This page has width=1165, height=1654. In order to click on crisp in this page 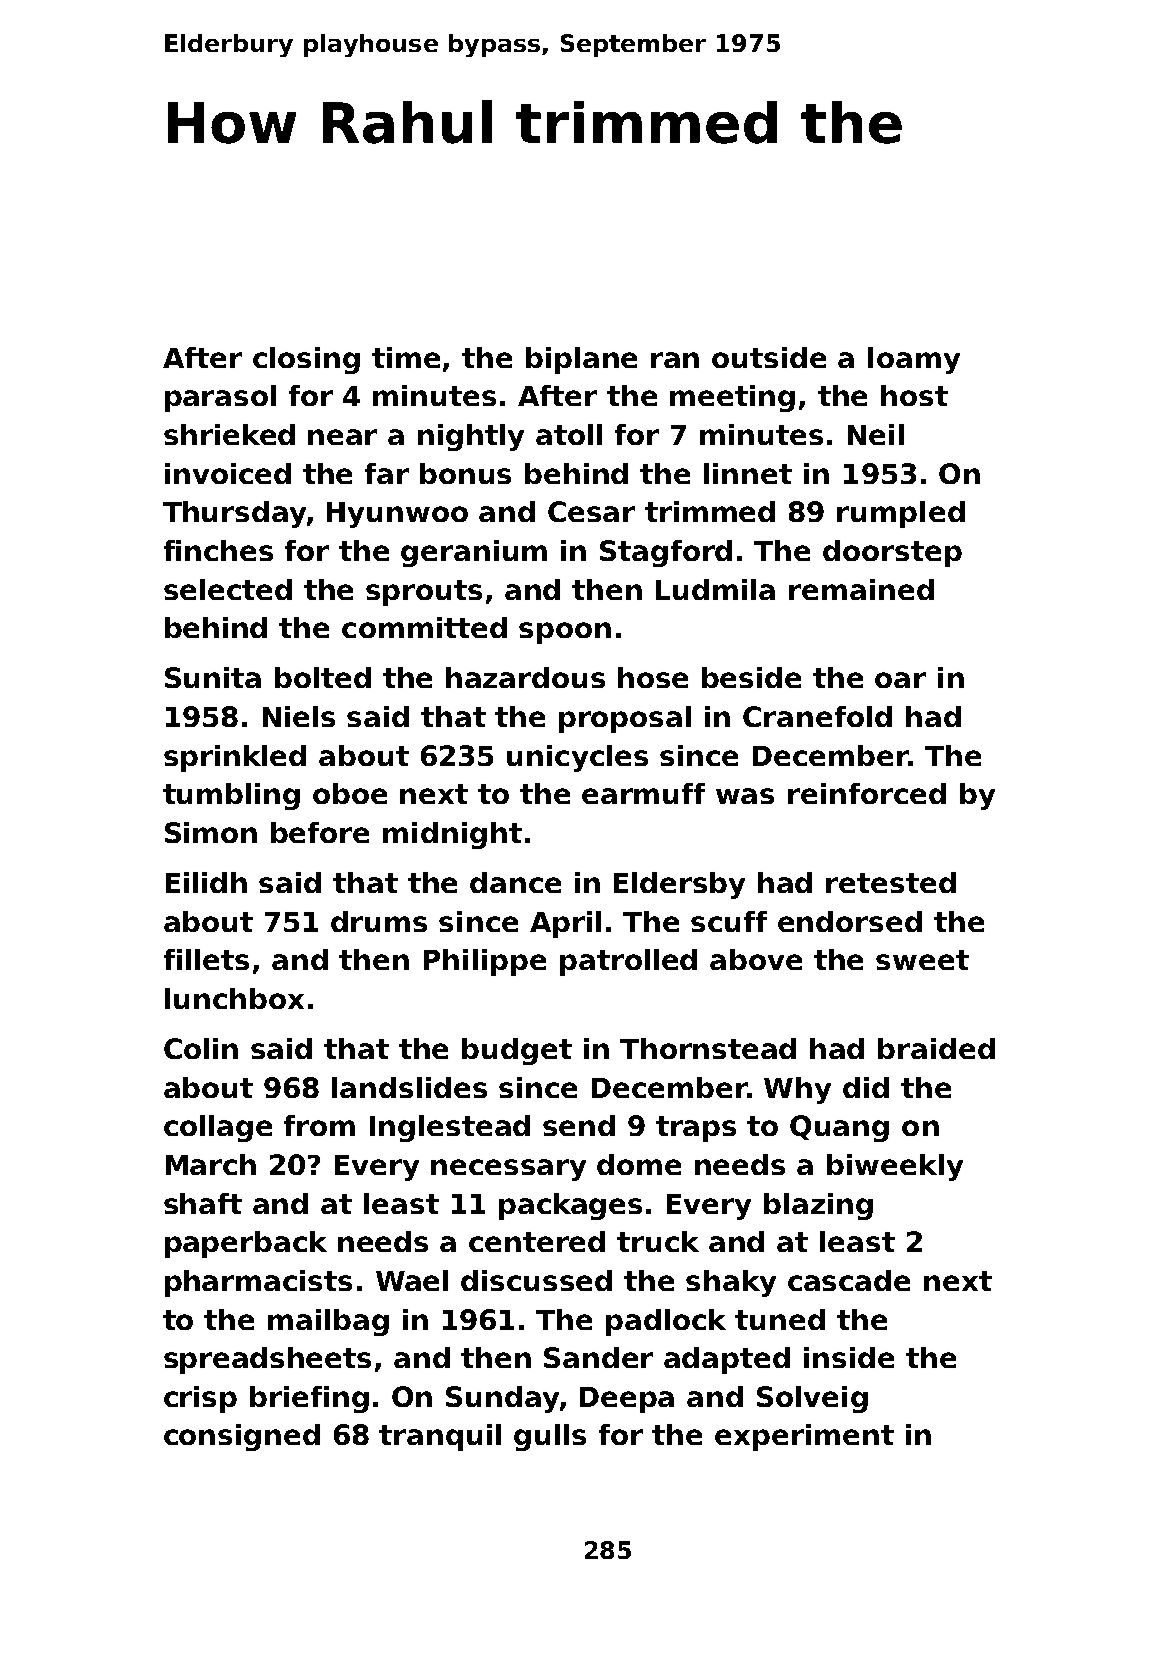, I will do `click(200, 1399)`.
